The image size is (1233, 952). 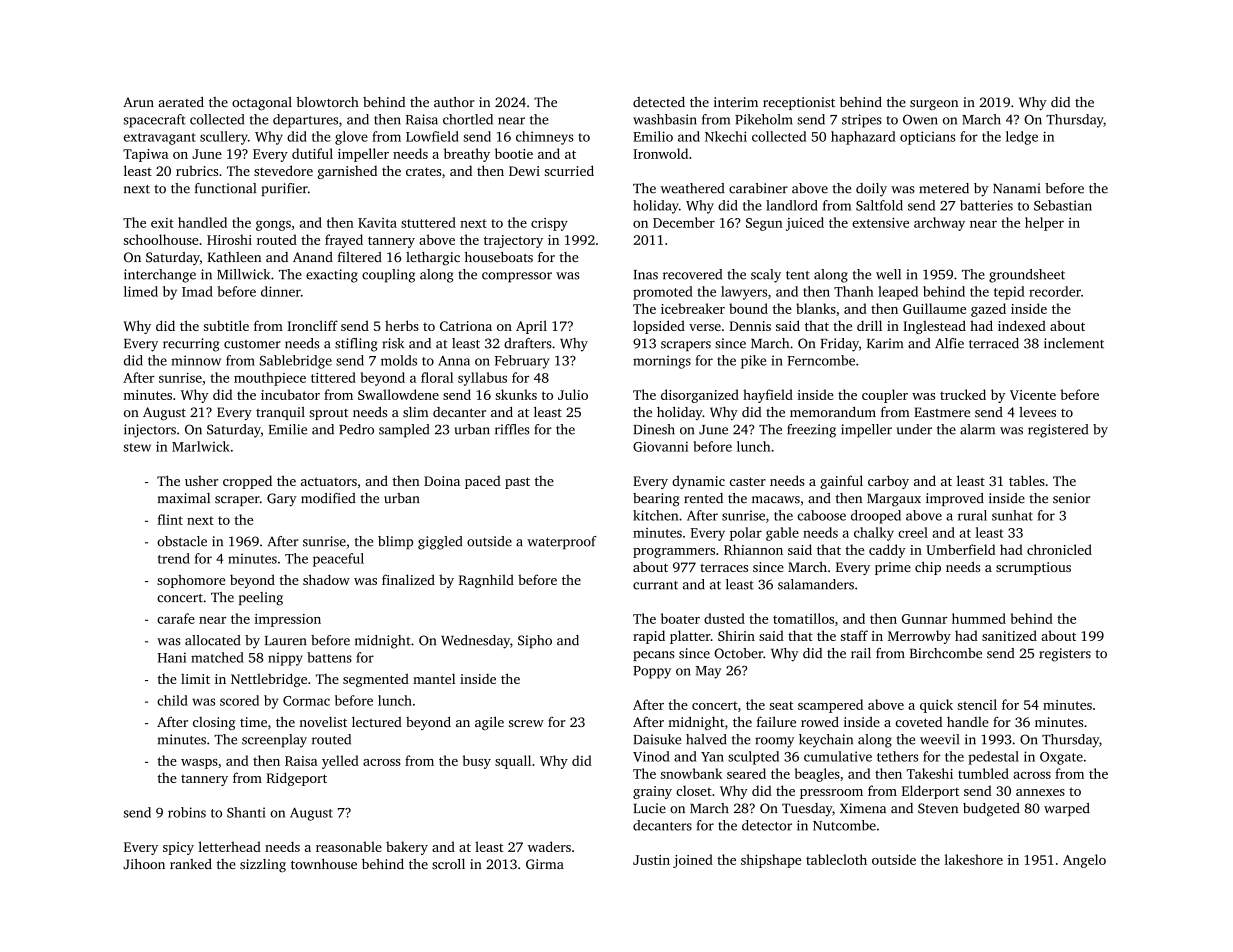 I want to click on octagonal, so click(x=262, y=103).
